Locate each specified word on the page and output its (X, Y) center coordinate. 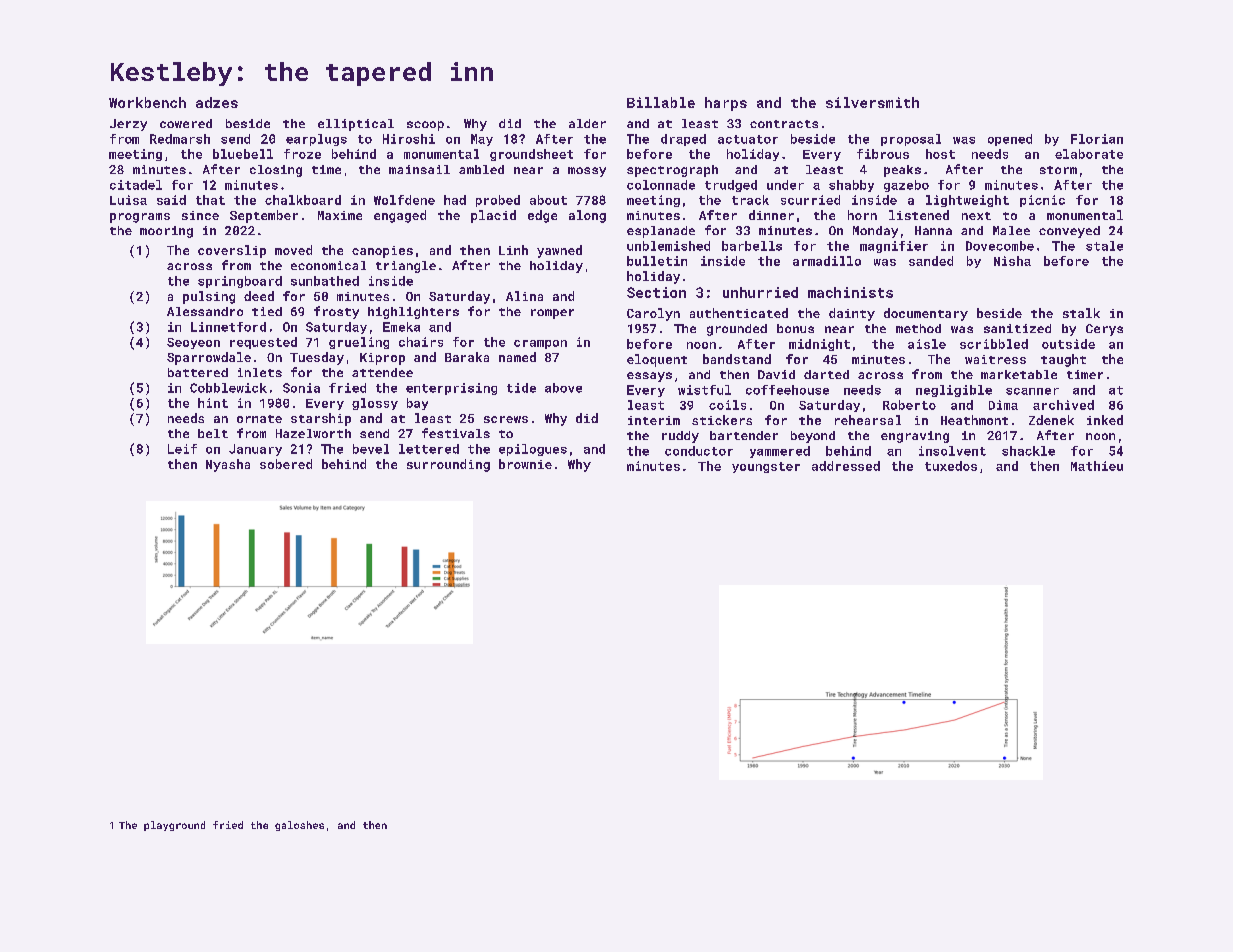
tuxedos (951, 466)
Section (656, 292)
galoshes (299, 826)
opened (1010, 140)
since (200, 215)
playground (174, 826)
